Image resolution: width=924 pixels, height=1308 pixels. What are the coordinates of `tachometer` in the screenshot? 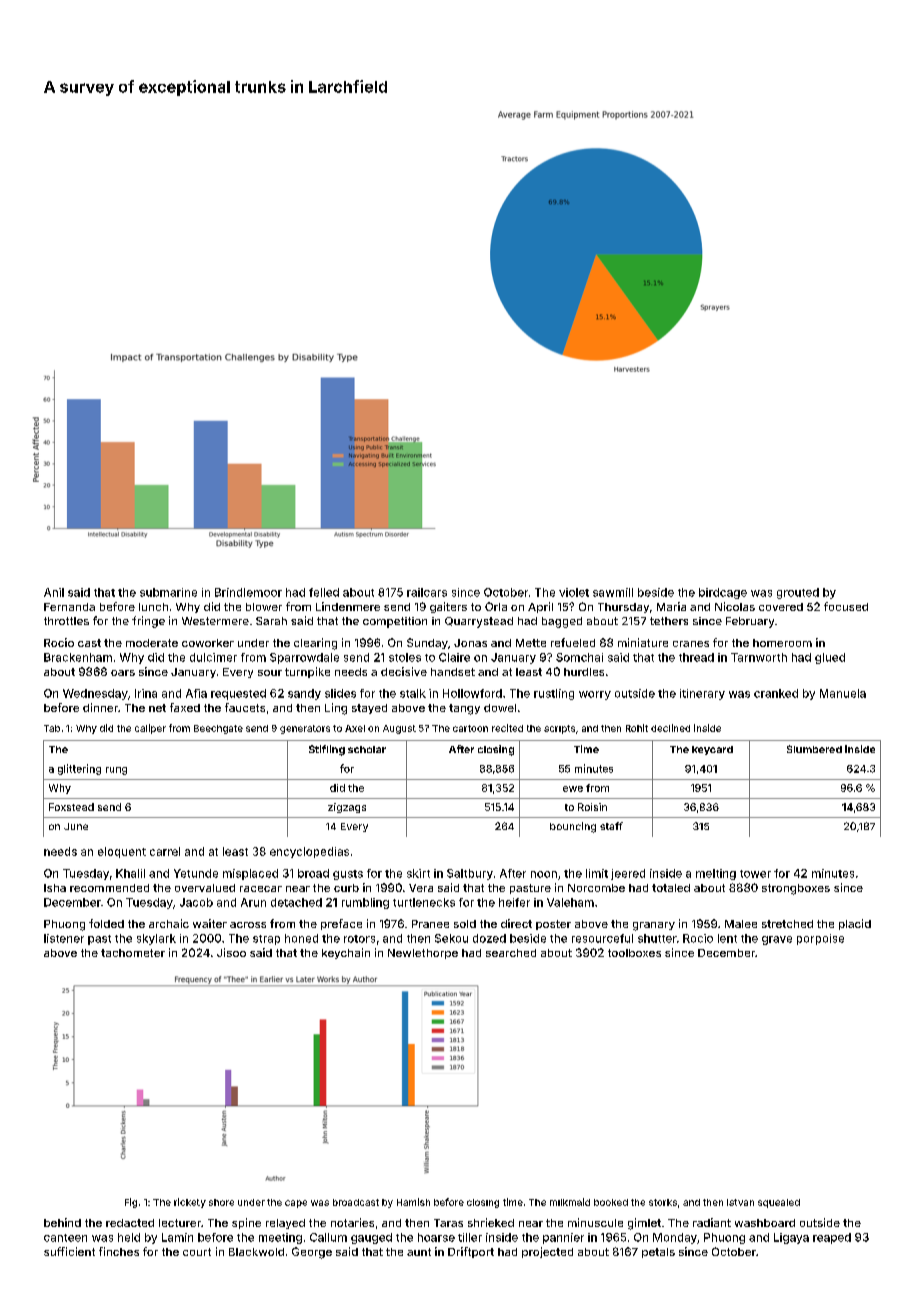 It's located at (133, 953).
